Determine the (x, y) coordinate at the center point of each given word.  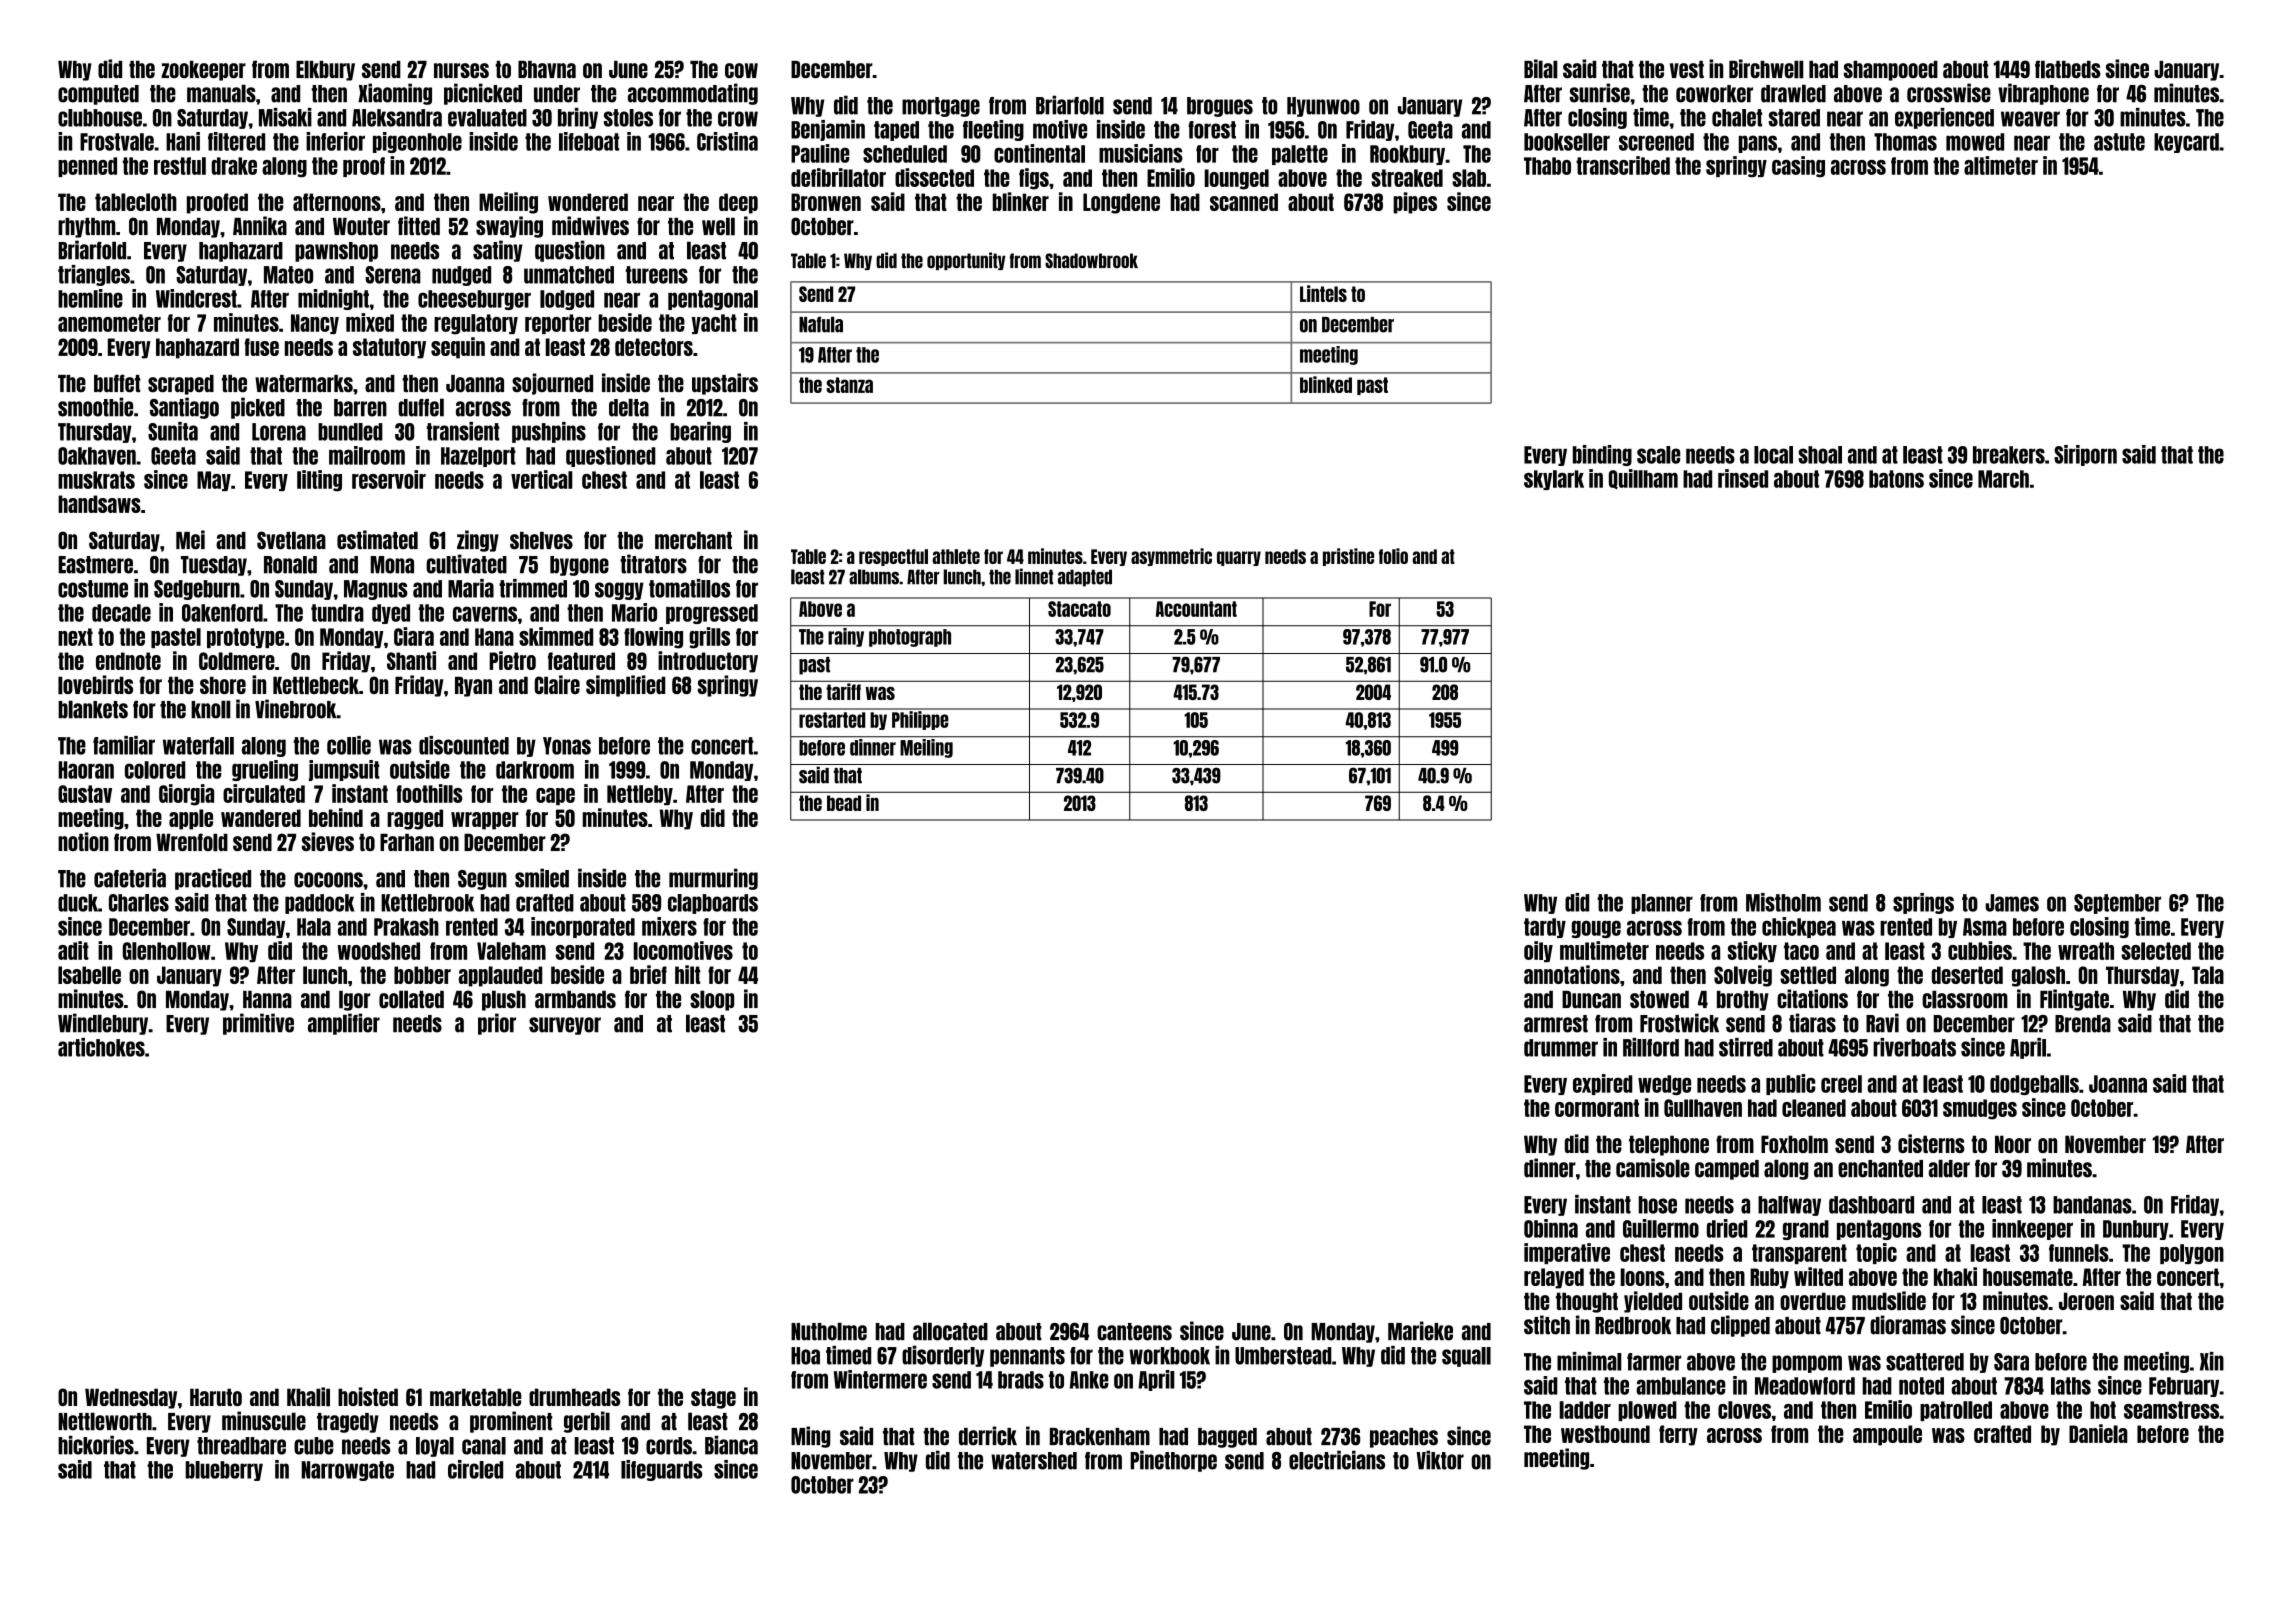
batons (1896, 479)
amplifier (344, 1024)
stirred (1746, 1047)
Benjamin (828, 130)
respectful (893, 557)
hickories (96, 1445)
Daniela (2098, 1433)
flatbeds (2068, 69)
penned (87, 167)
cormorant (1597, 1108)
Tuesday (214, 566)
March (2003, 479)
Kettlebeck (316, 685)
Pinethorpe (1173, 1461)
